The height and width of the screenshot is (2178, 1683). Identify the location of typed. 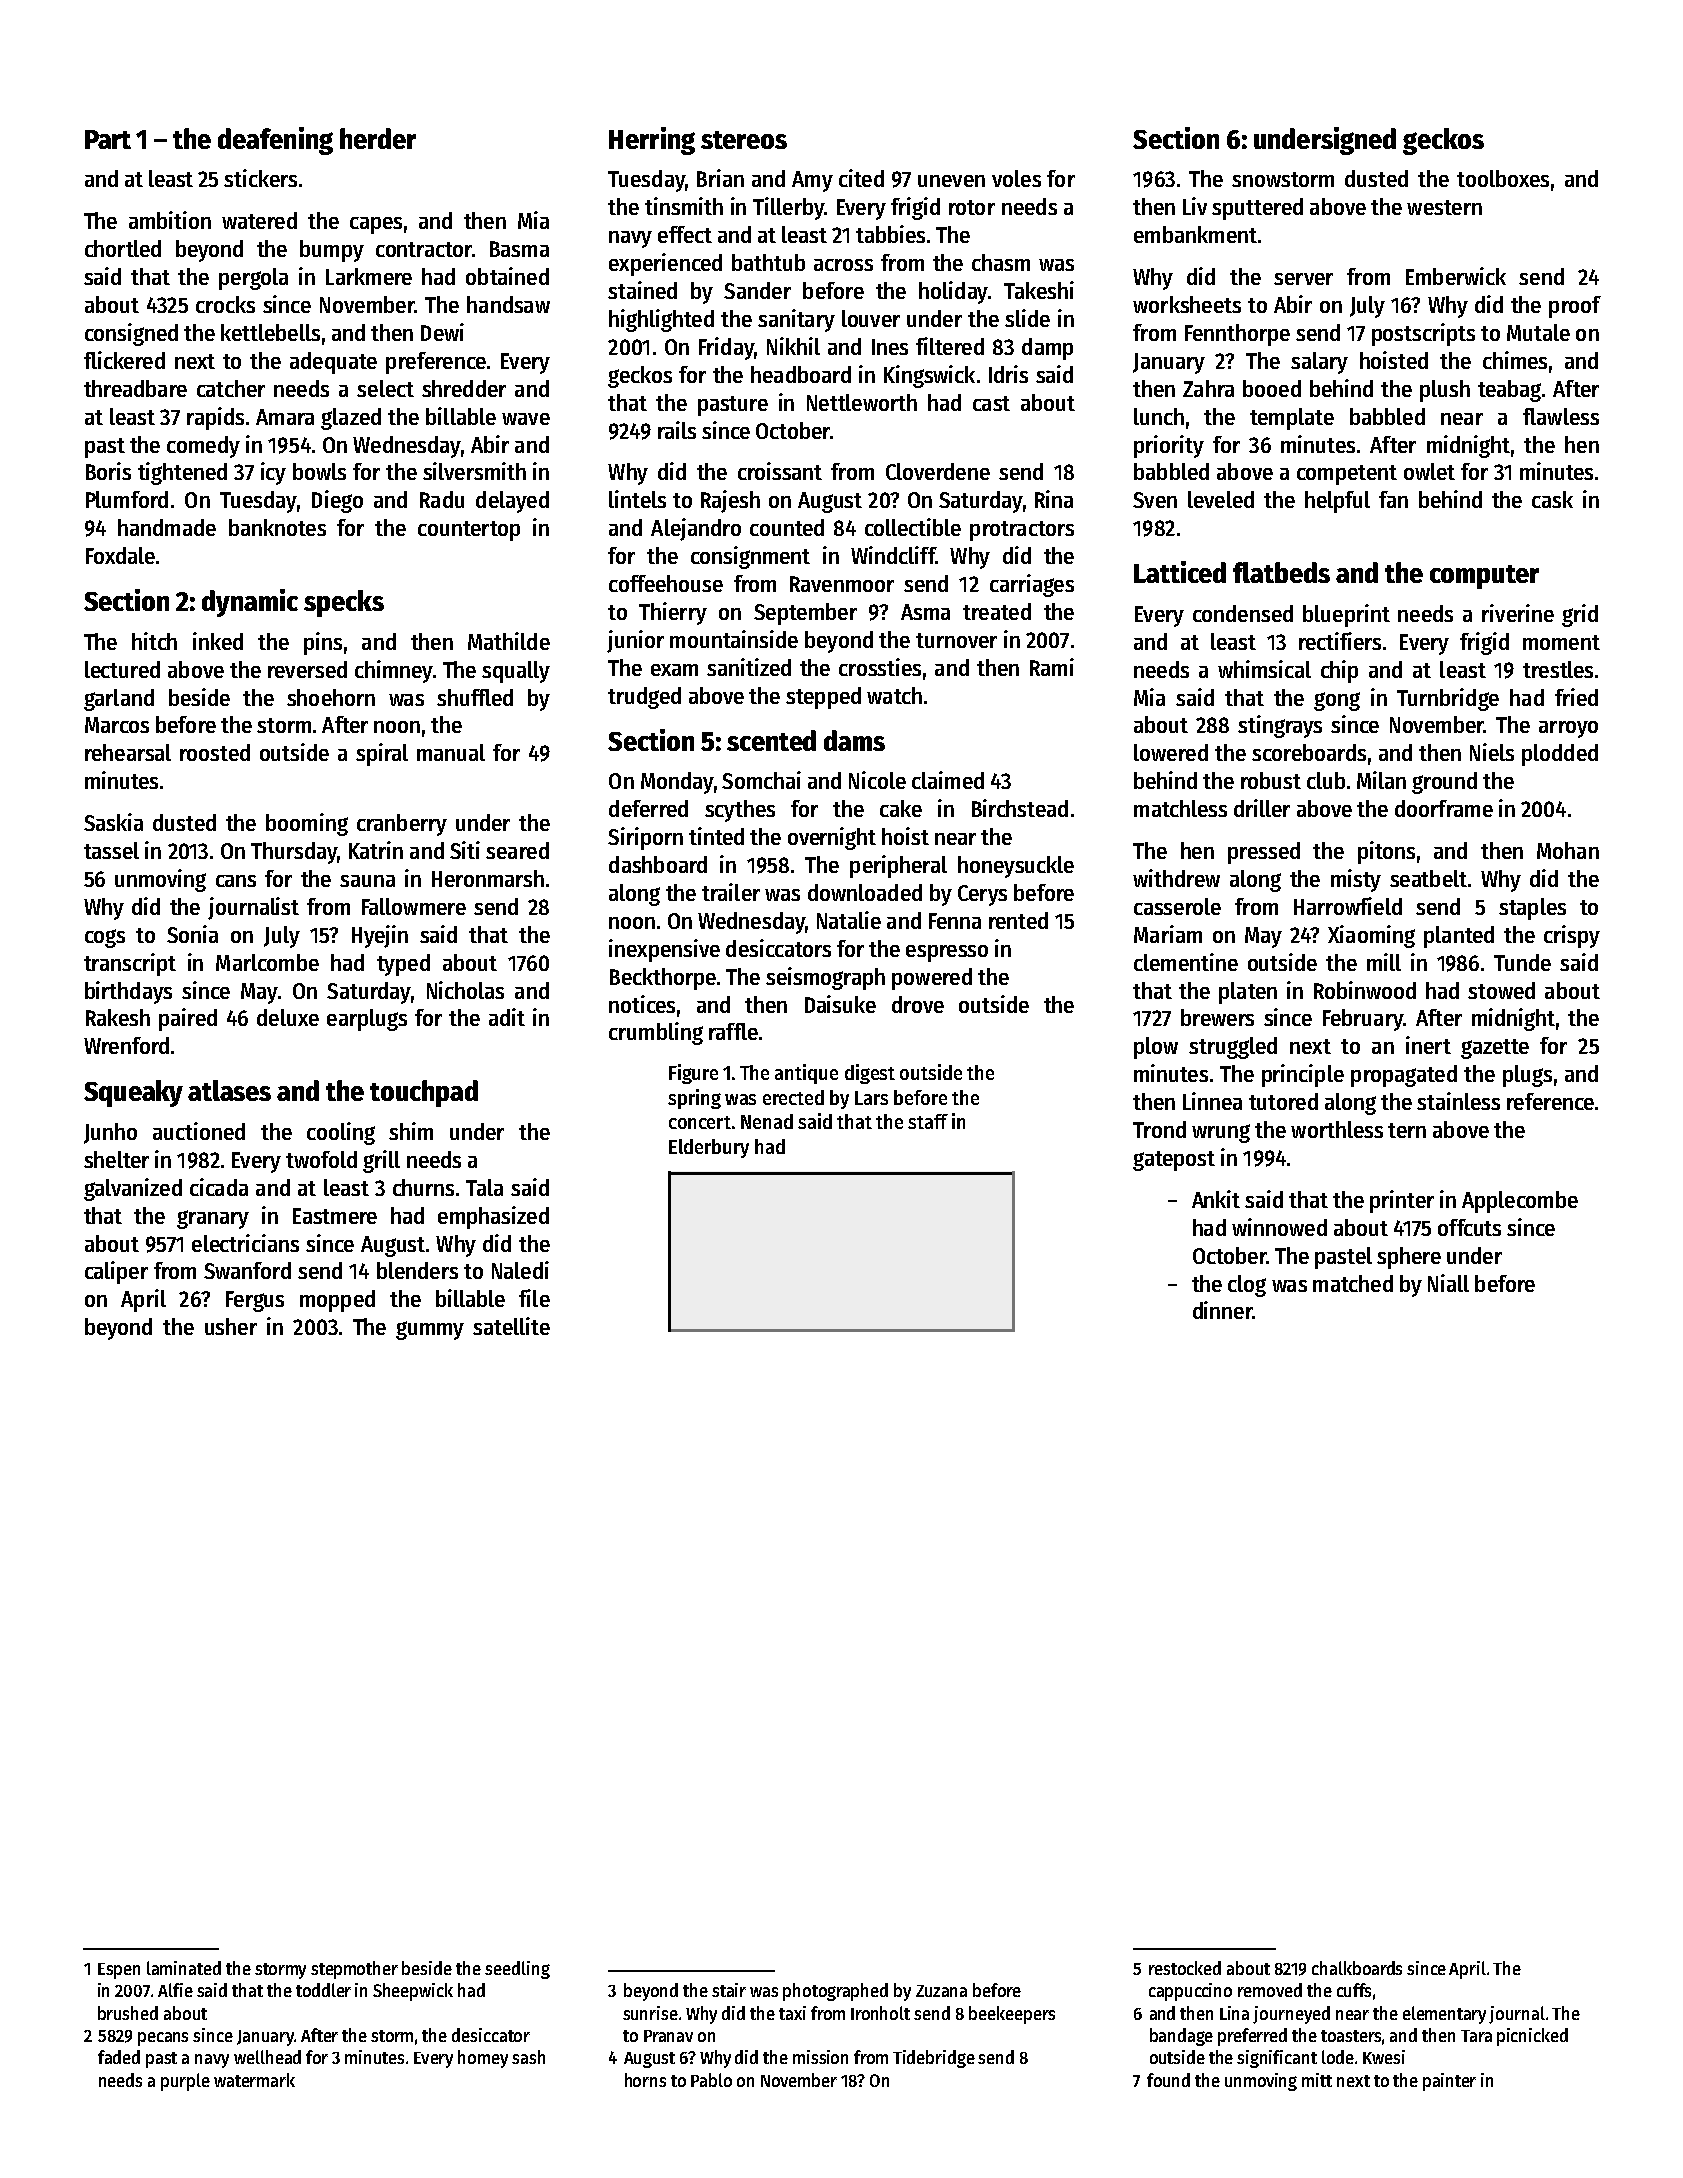
(403, 965).
